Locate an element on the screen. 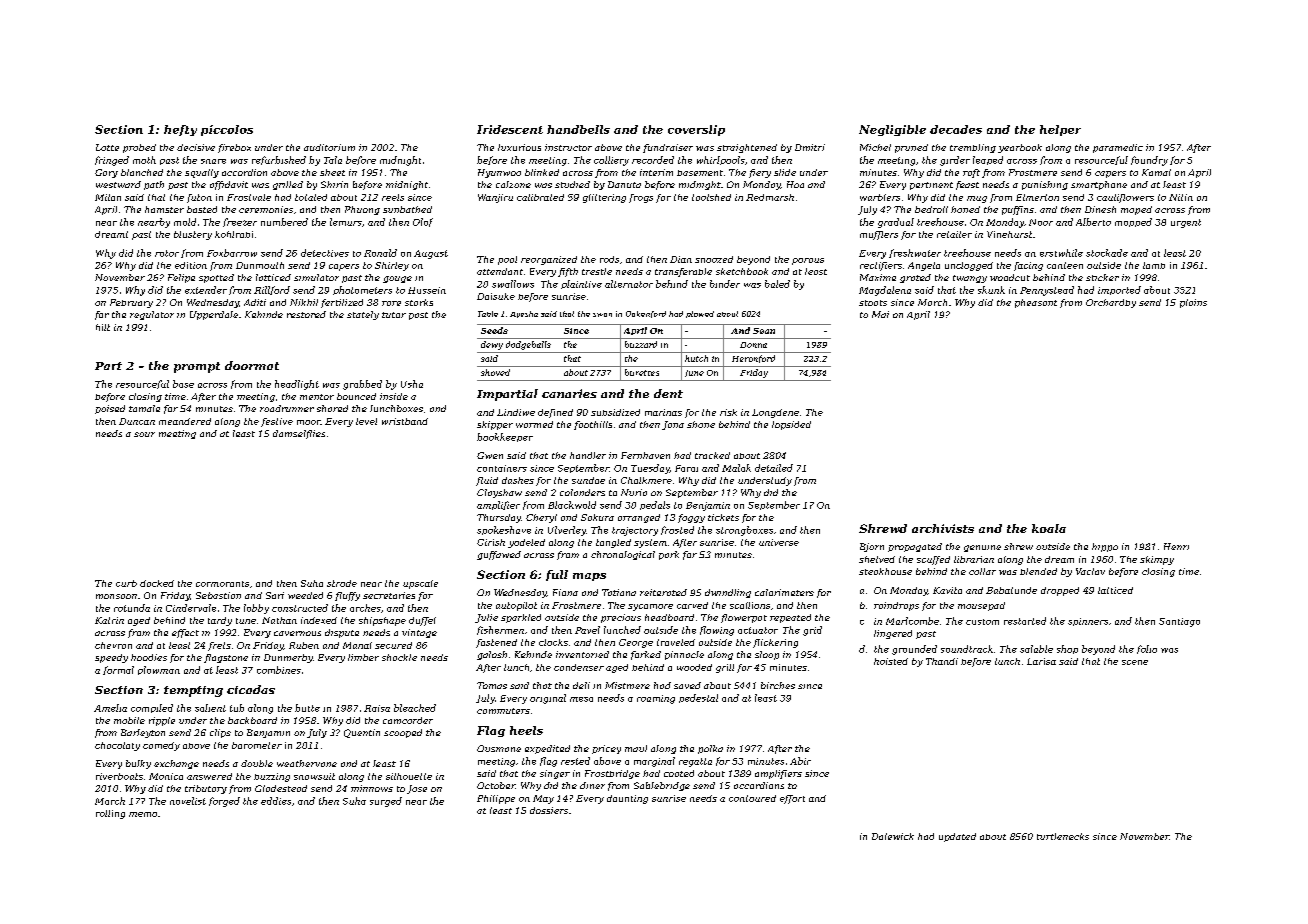 The image size is (1308, 924). plains is located at coordinates (1193, 303).
